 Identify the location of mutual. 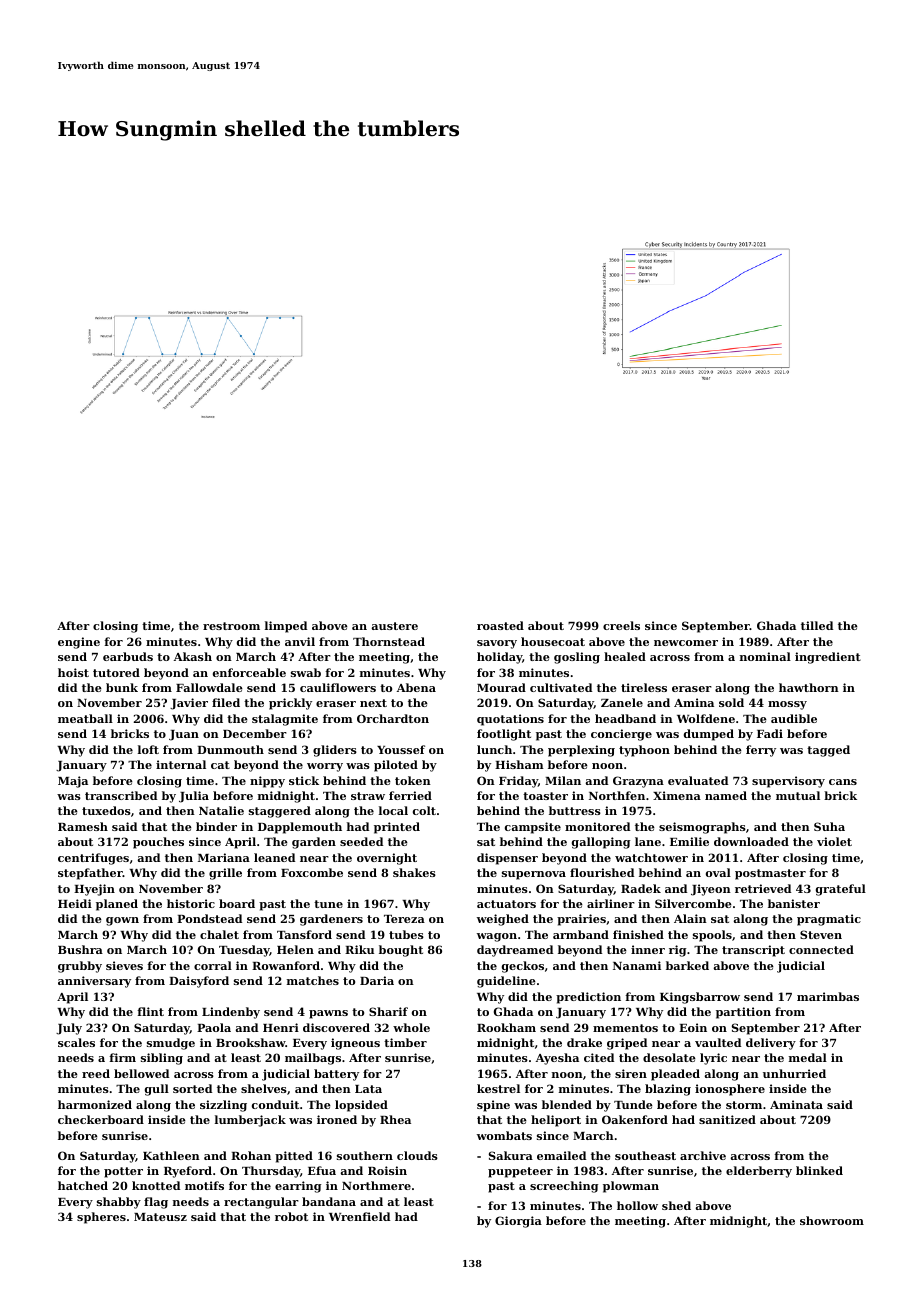
(798, 795).
